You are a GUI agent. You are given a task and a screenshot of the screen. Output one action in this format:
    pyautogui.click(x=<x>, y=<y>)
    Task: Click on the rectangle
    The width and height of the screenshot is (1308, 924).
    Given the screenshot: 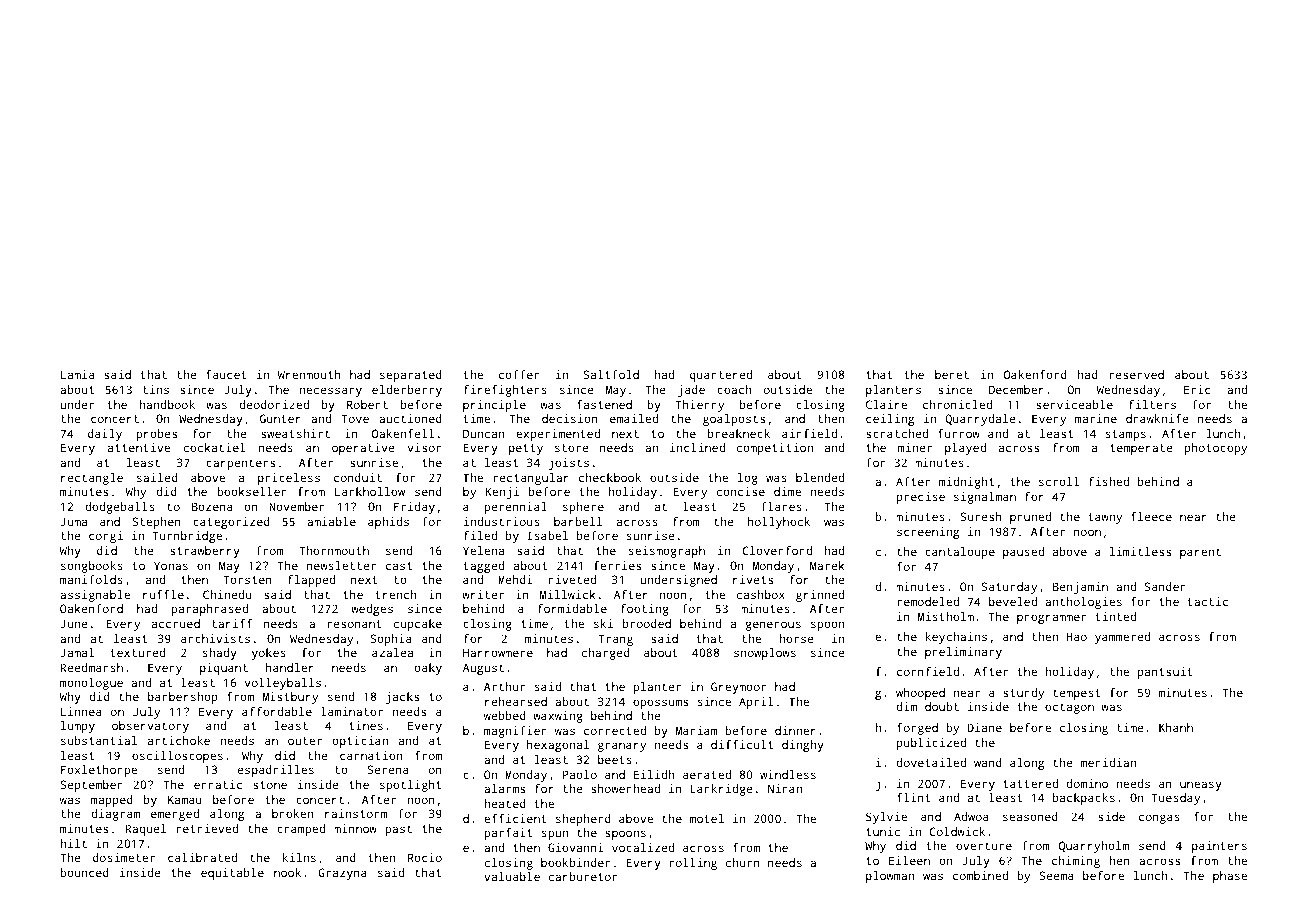 What is the action you would take?
    pyautogui.click(x=92, y=479)
